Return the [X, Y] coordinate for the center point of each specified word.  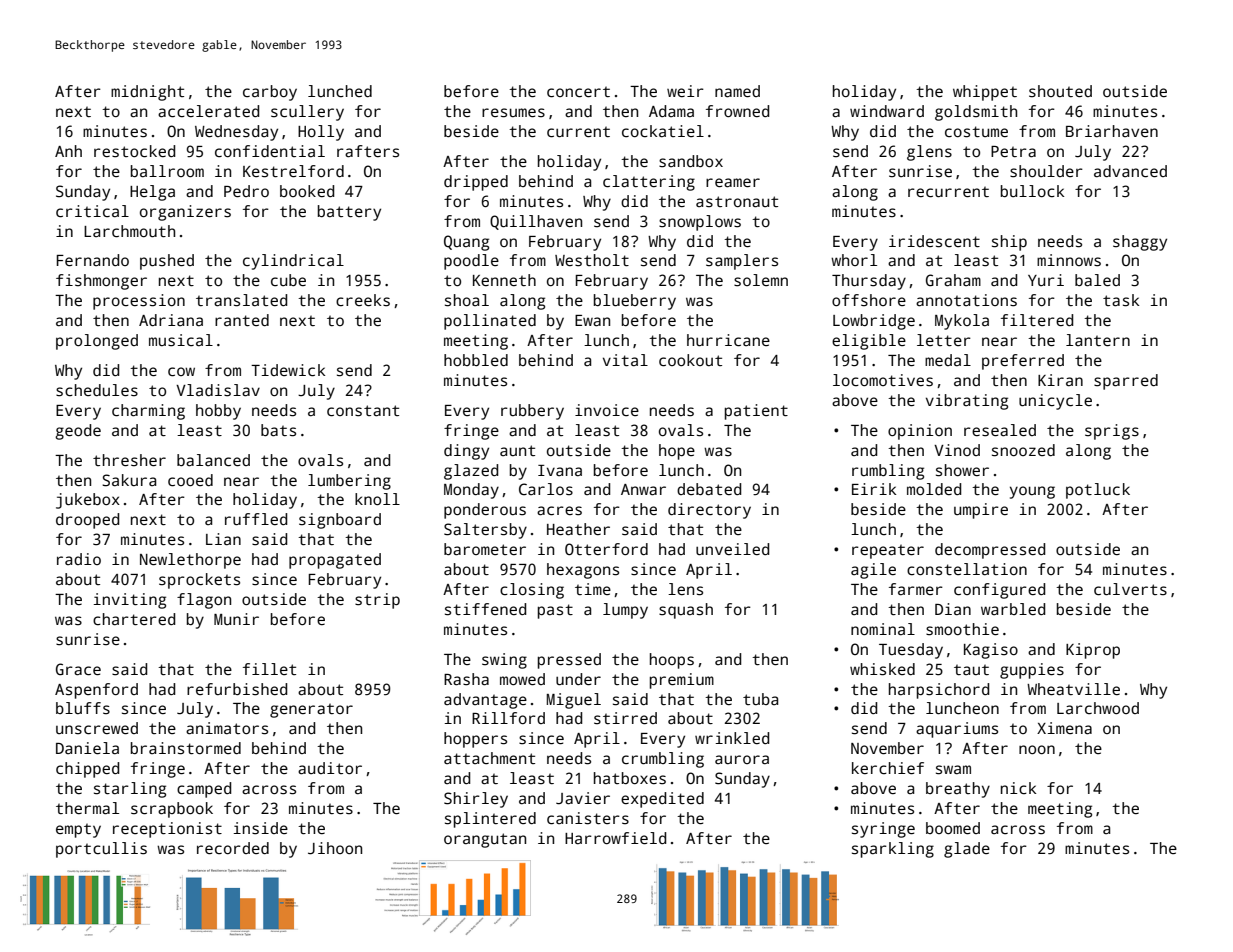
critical [92, 211]
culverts [1130, 589]
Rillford [508, 718]
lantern [1098, 340]
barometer [485, 549]
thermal [87, 808]
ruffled [256, 519]
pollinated [490, 322]
